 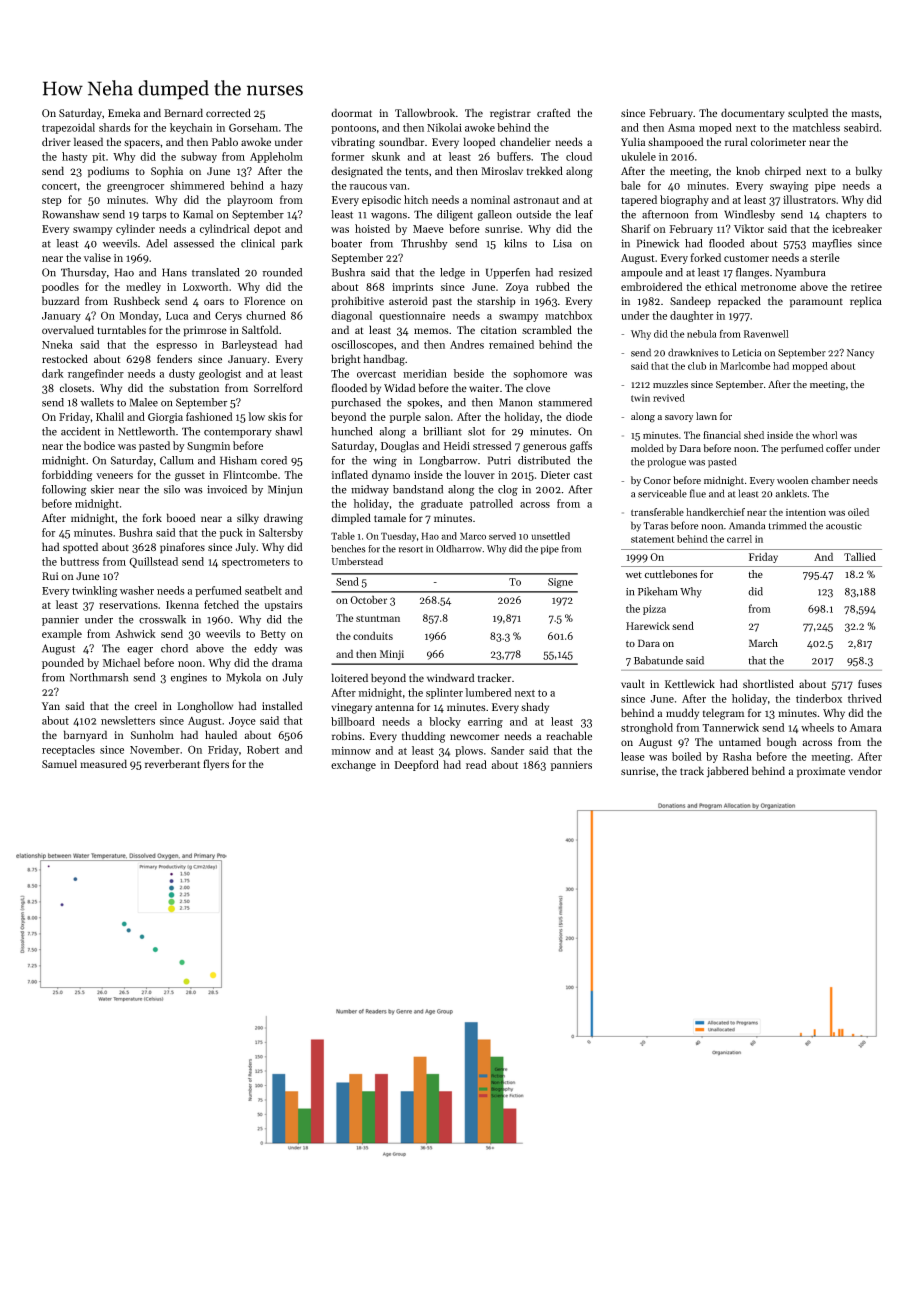 What do you see at coordinates (507, 750) in the page?
I see `Sander` at bounding box center [507, 750].
